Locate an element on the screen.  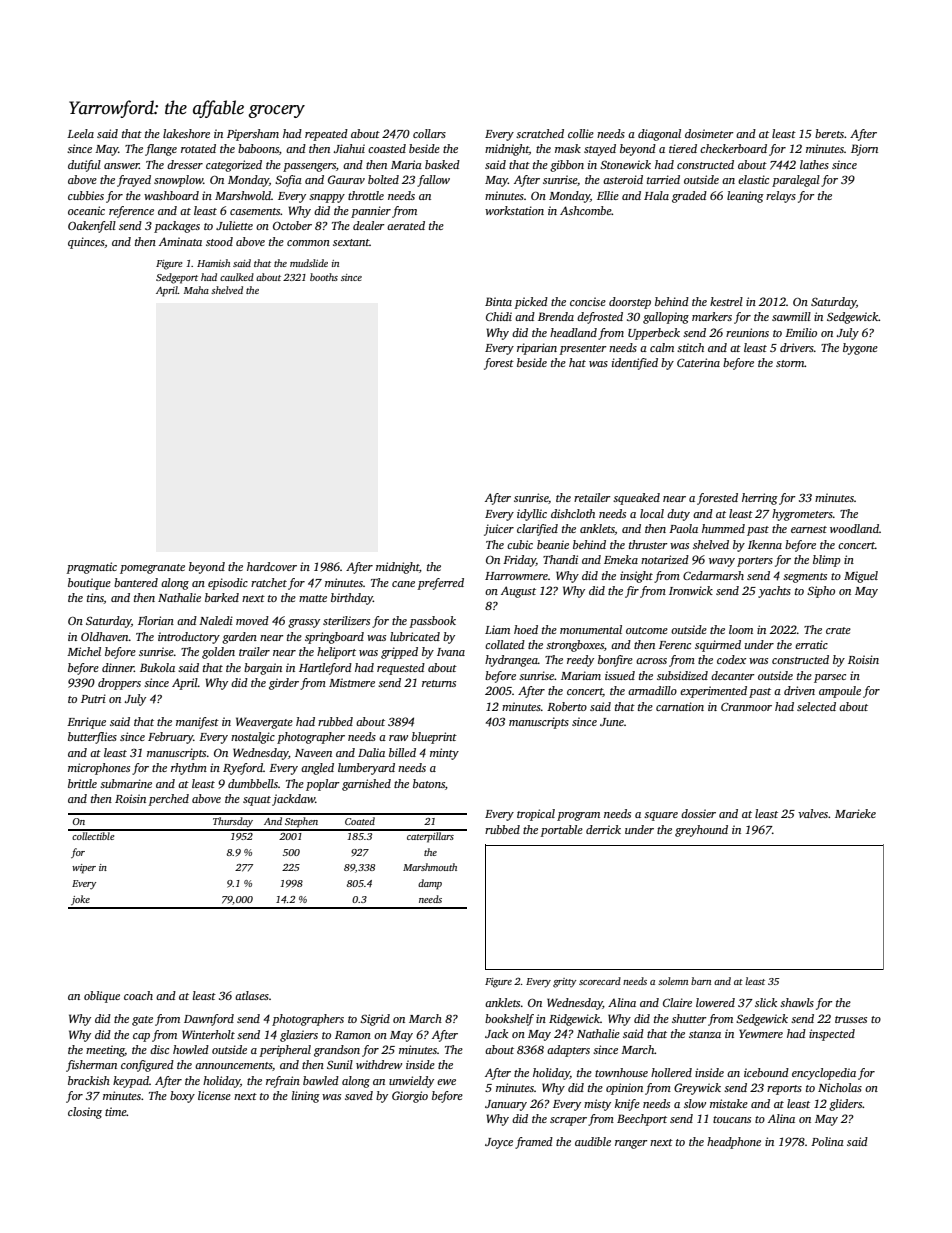
booths is located at coordinates (324, 277).
